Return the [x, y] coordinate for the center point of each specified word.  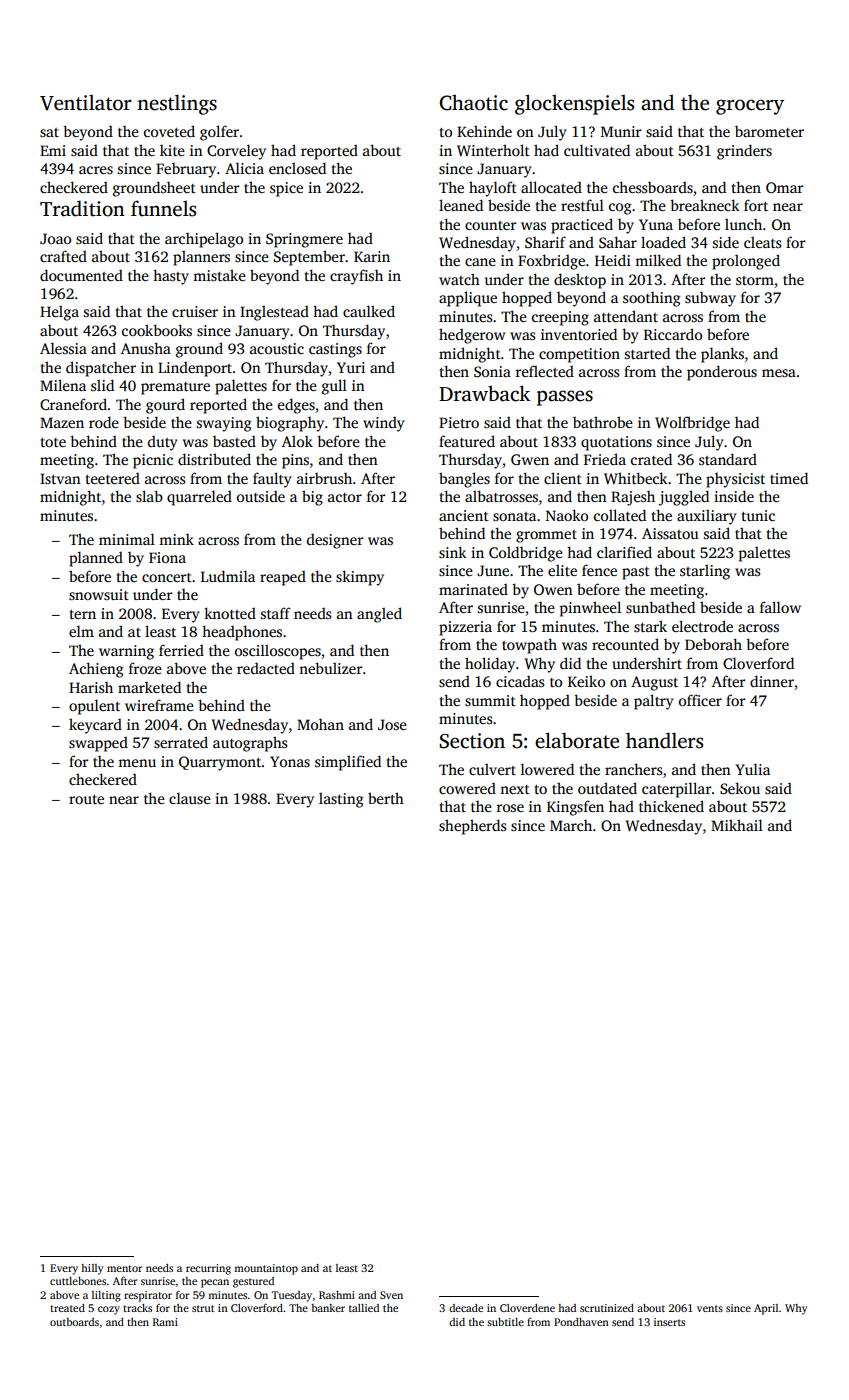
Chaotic [473, 102]
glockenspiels [574, 104]
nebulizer [330, 668]
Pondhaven [581, 1322]
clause [190, 798]
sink [453, 552]
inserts [669, 1322]
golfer [219, 133]
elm [81, 631]
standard [728, 459]
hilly [92, 1269]
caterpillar [676, 790]
